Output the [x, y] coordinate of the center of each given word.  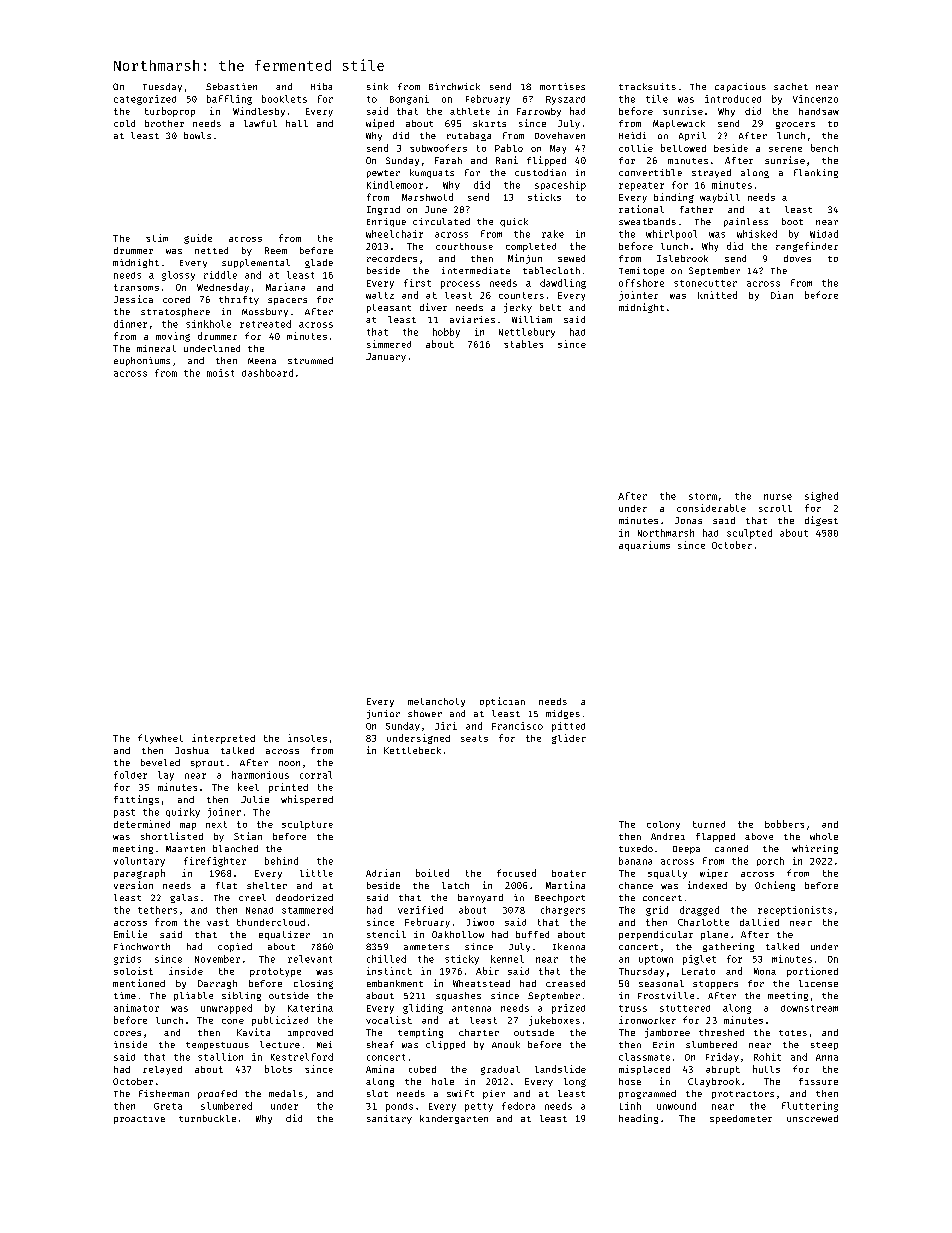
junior [383, 714]
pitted [568, 727]
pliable [193, 996]
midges [563, 714]
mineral [156, 348]
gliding [423, 1009]
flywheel [160, 739]
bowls [197, 135]
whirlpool [671, 235]
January [386, 357]
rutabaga [469, 136]
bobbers [784, 824]
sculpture [307, 825]
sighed [821, 497]
